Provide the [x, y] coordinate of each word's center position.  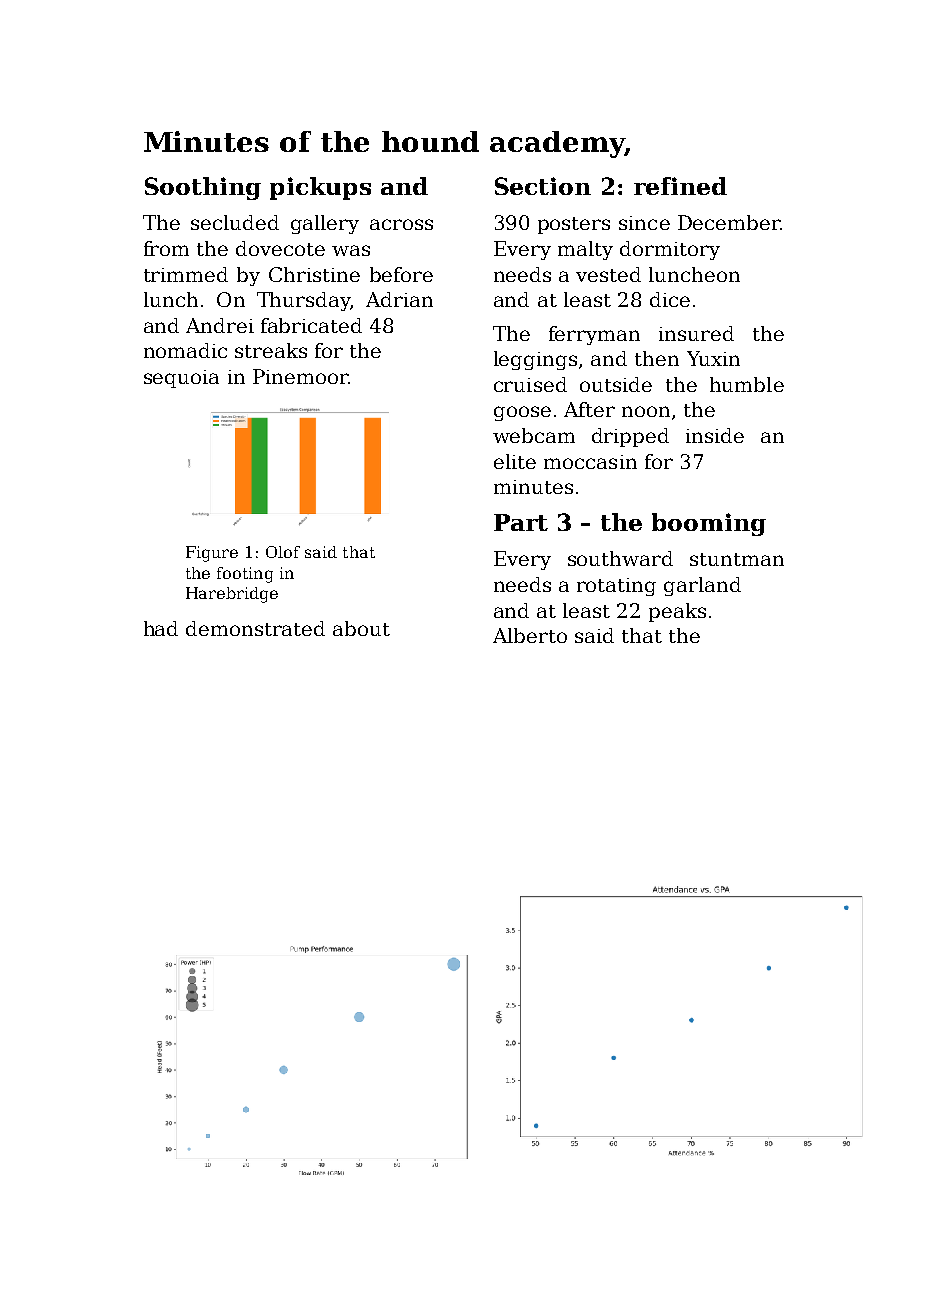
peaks [677, 612]
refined [680, 186]
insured [696, 333]
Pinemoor [301, 376]
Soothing [203, 188]
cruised [530, 384]
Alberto [530, 635]
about [361, 628]
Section [543, 186]
